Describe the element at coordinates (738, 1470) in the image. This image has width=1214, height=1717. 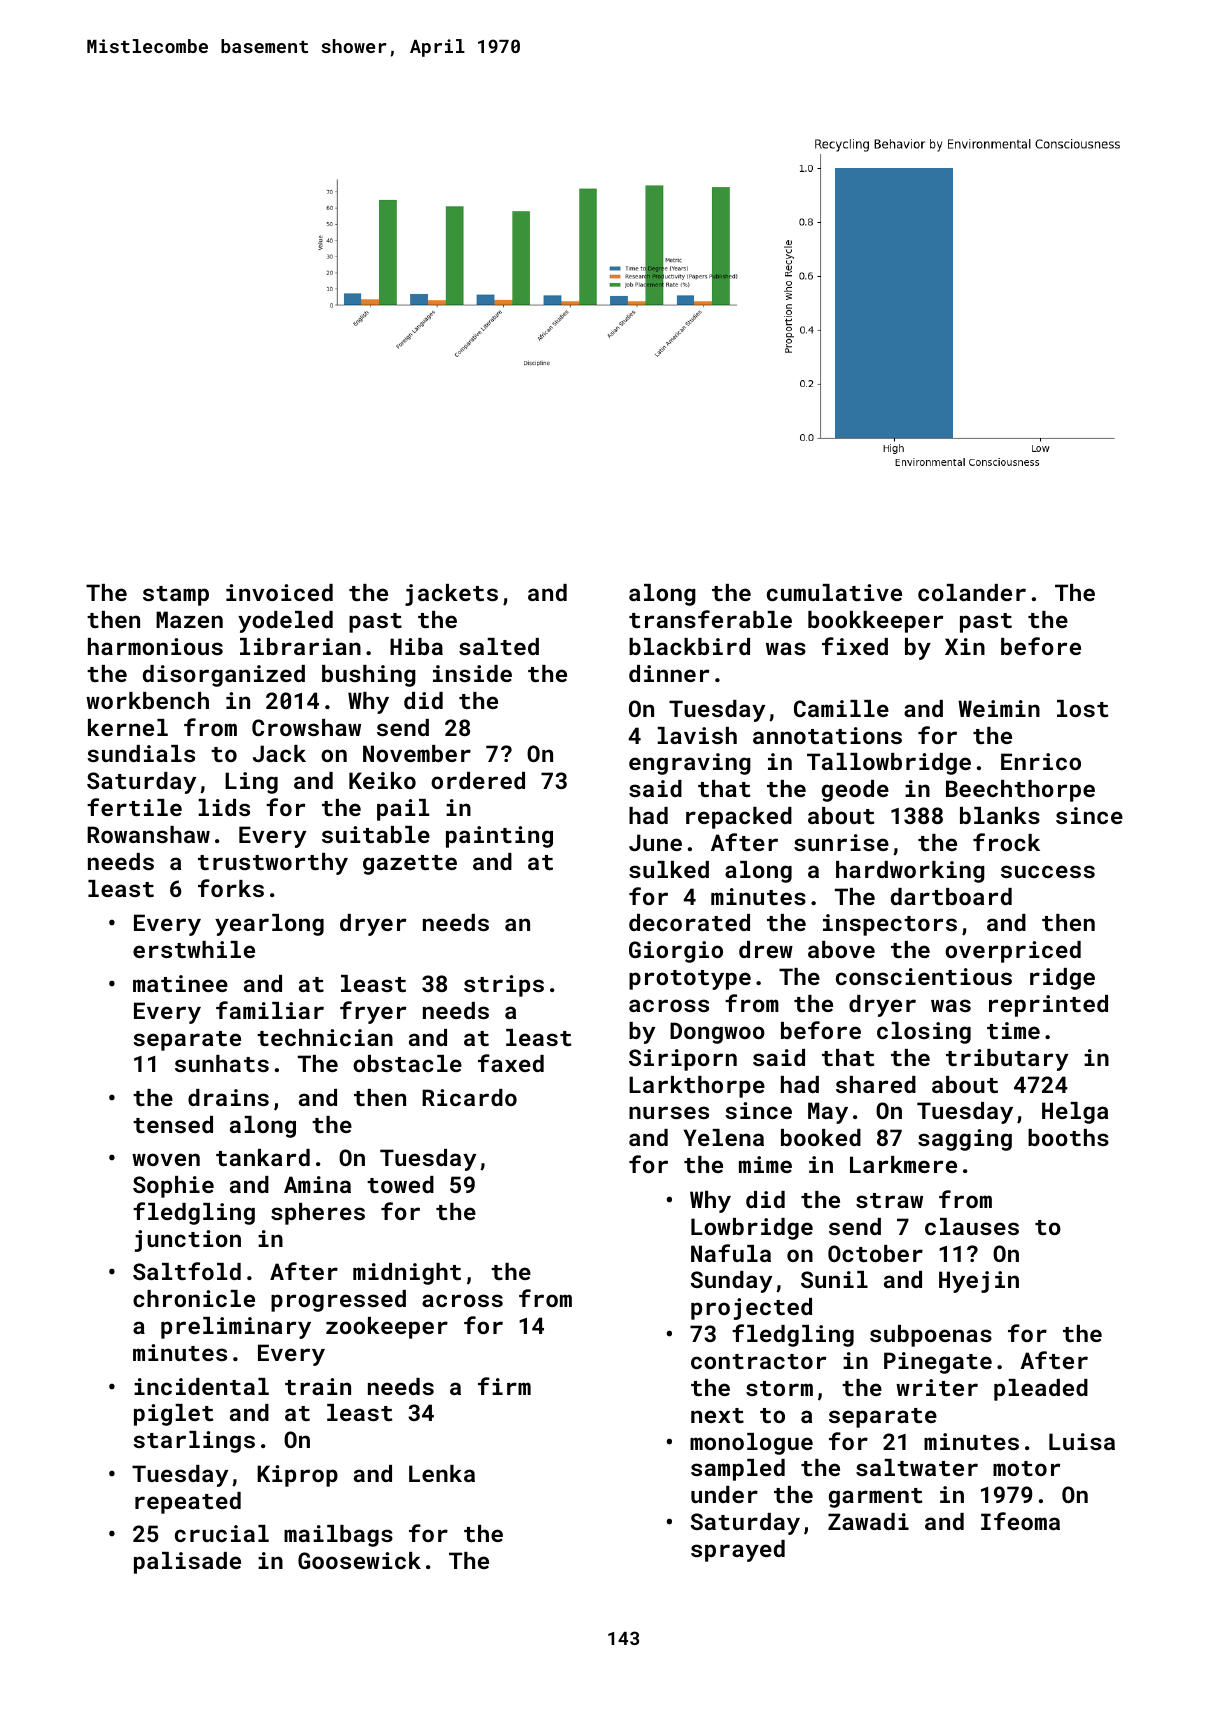
I see `sampled` at that location.
